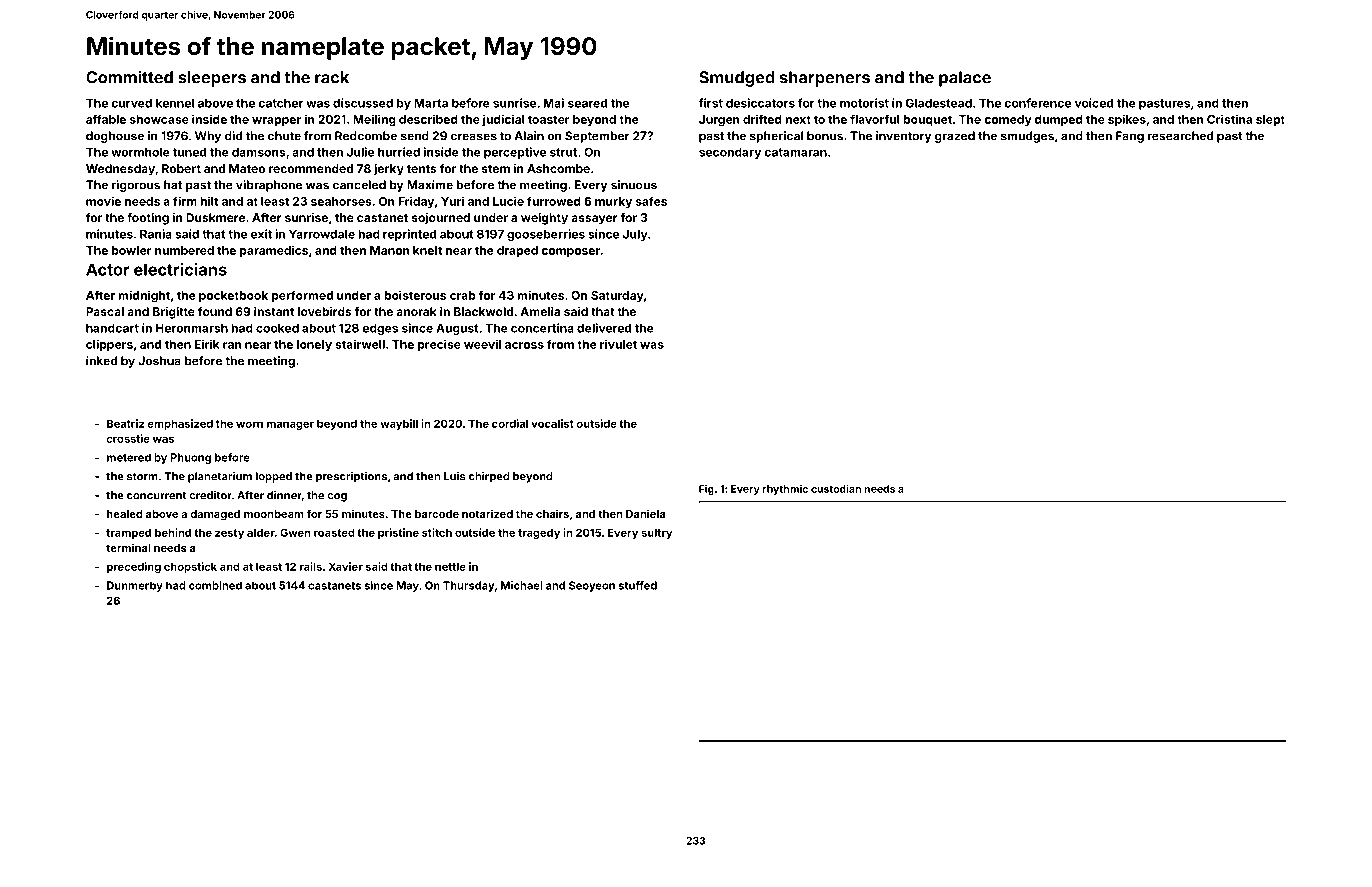 The width and height of the screenshot is (1372, 887). I want to click on hurried, so click(399, 152).
